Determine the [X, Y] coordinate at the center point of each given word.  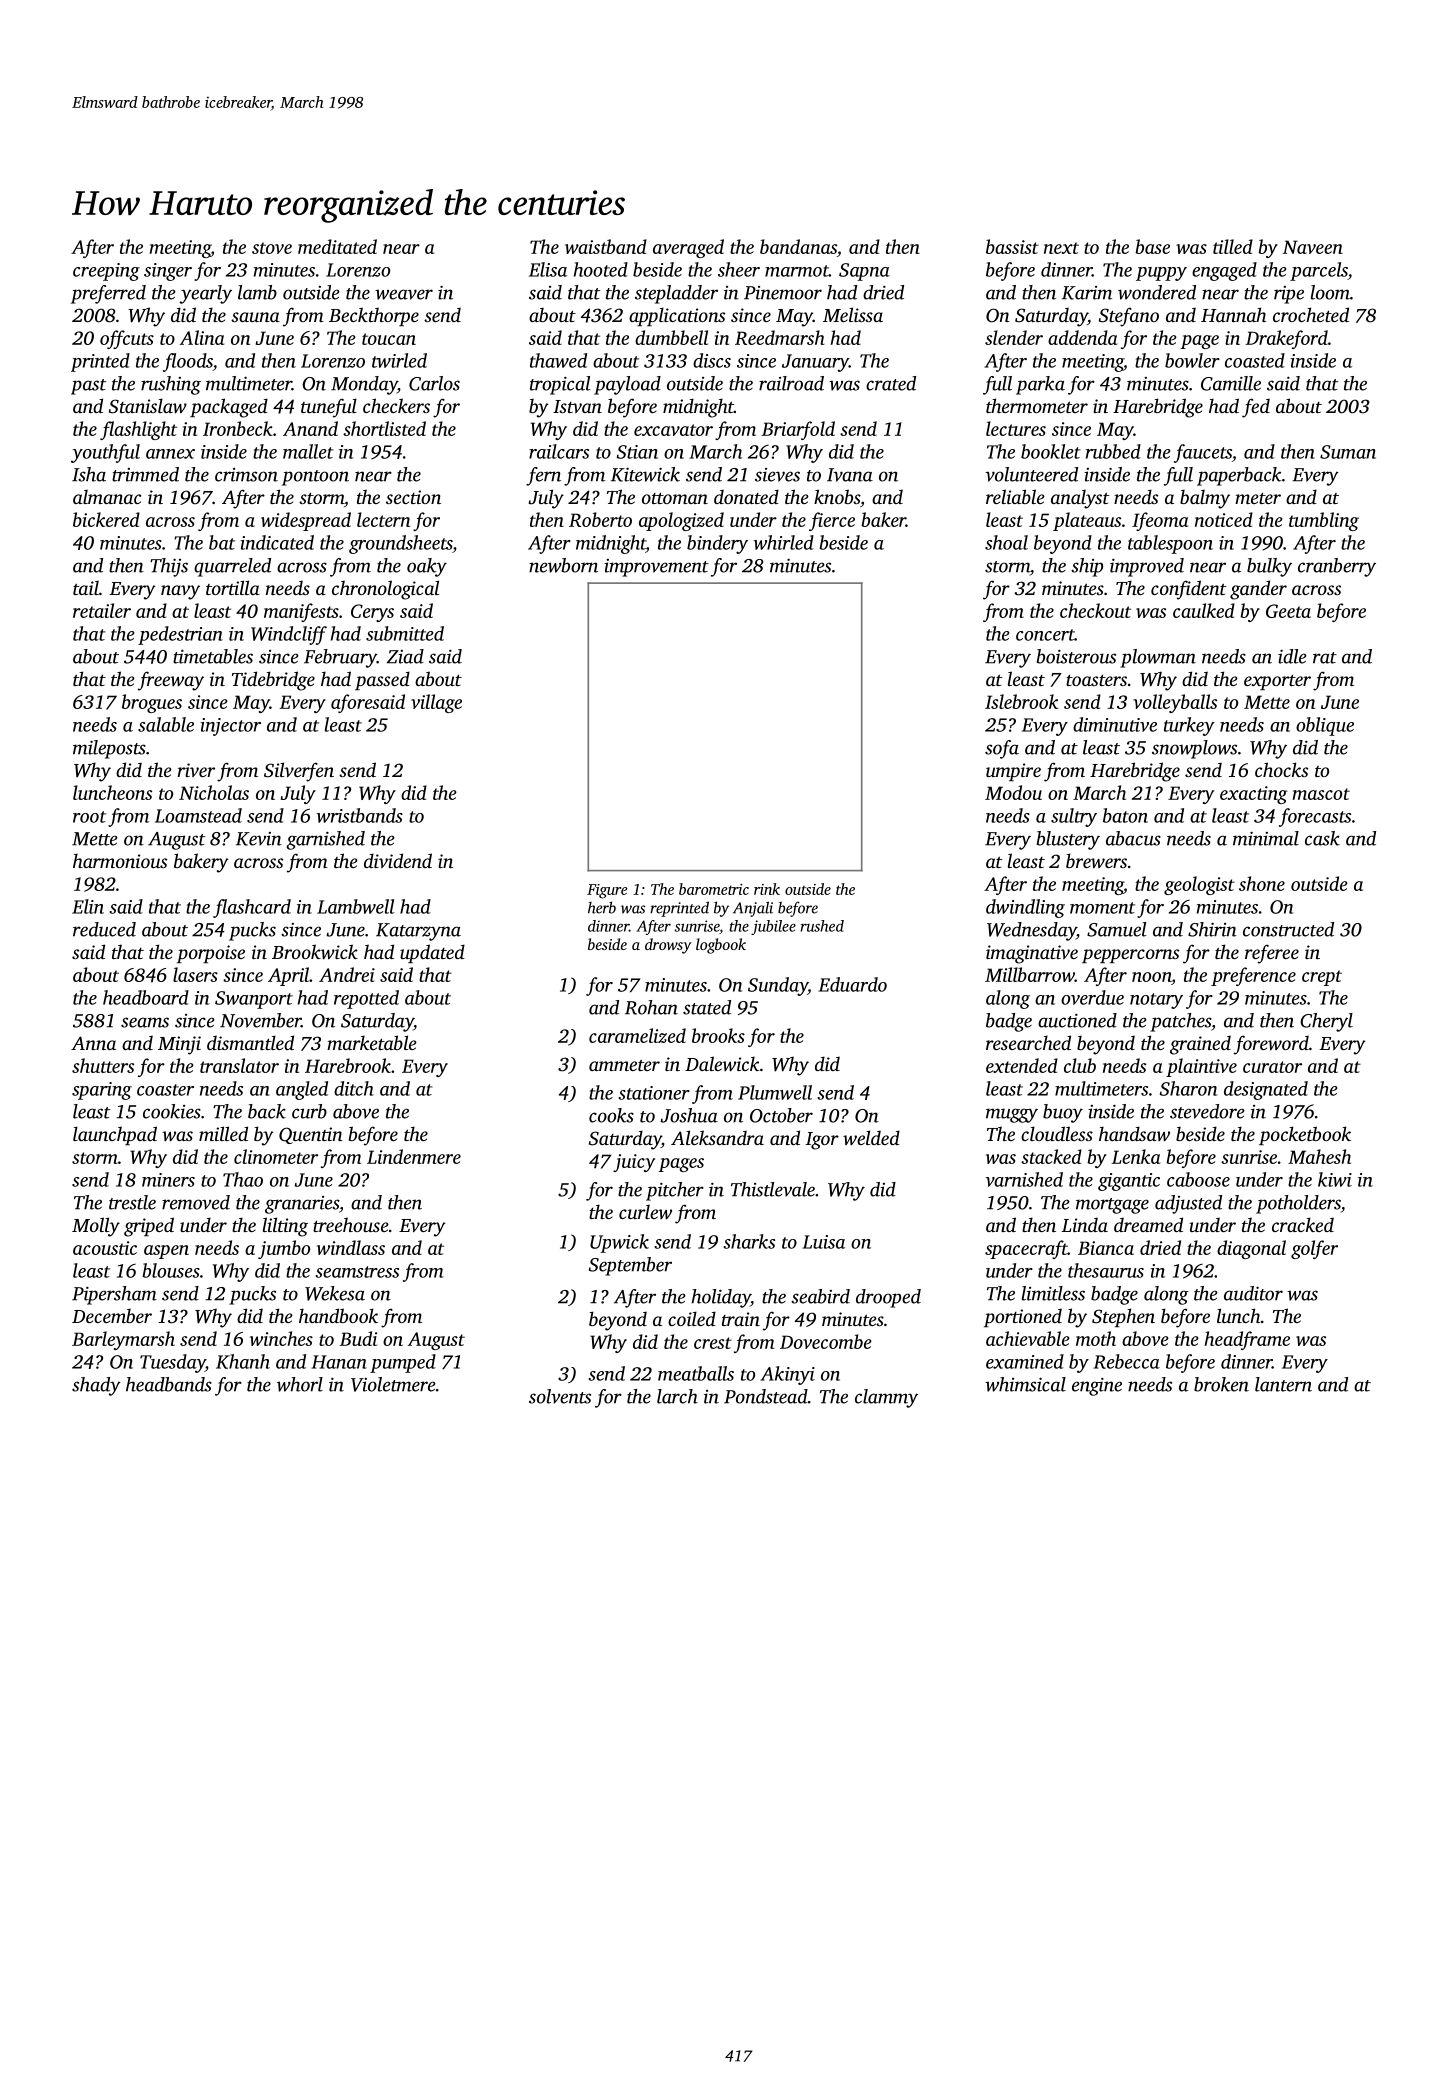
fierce [832, 521]
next [1061, 248]
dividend [398, 860]
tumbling [1324, 521]
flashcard [252, 908]
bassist [1012, 246]
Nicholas [214, 792]
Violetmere [393, 1384]
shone [1262, 883]
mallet [308, 451]
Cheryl [1326, 1022]
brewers [1096, 860]
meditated [337, 246]
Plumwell [775, 1092]
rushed [822, 926]
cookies [172, 1111]
